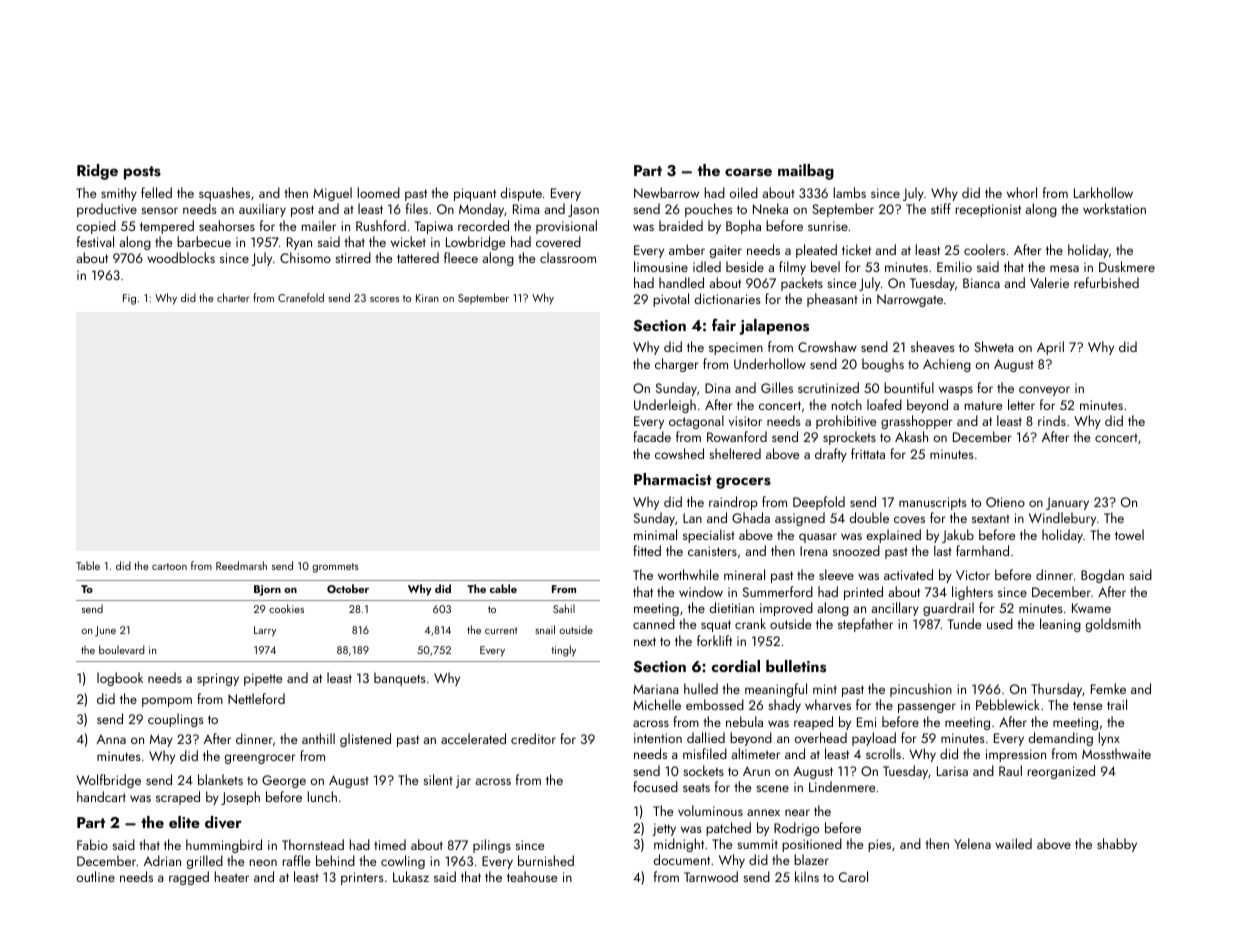 The image size is (1233, 952). I want to click on auxiliary, so click(262, 210).
